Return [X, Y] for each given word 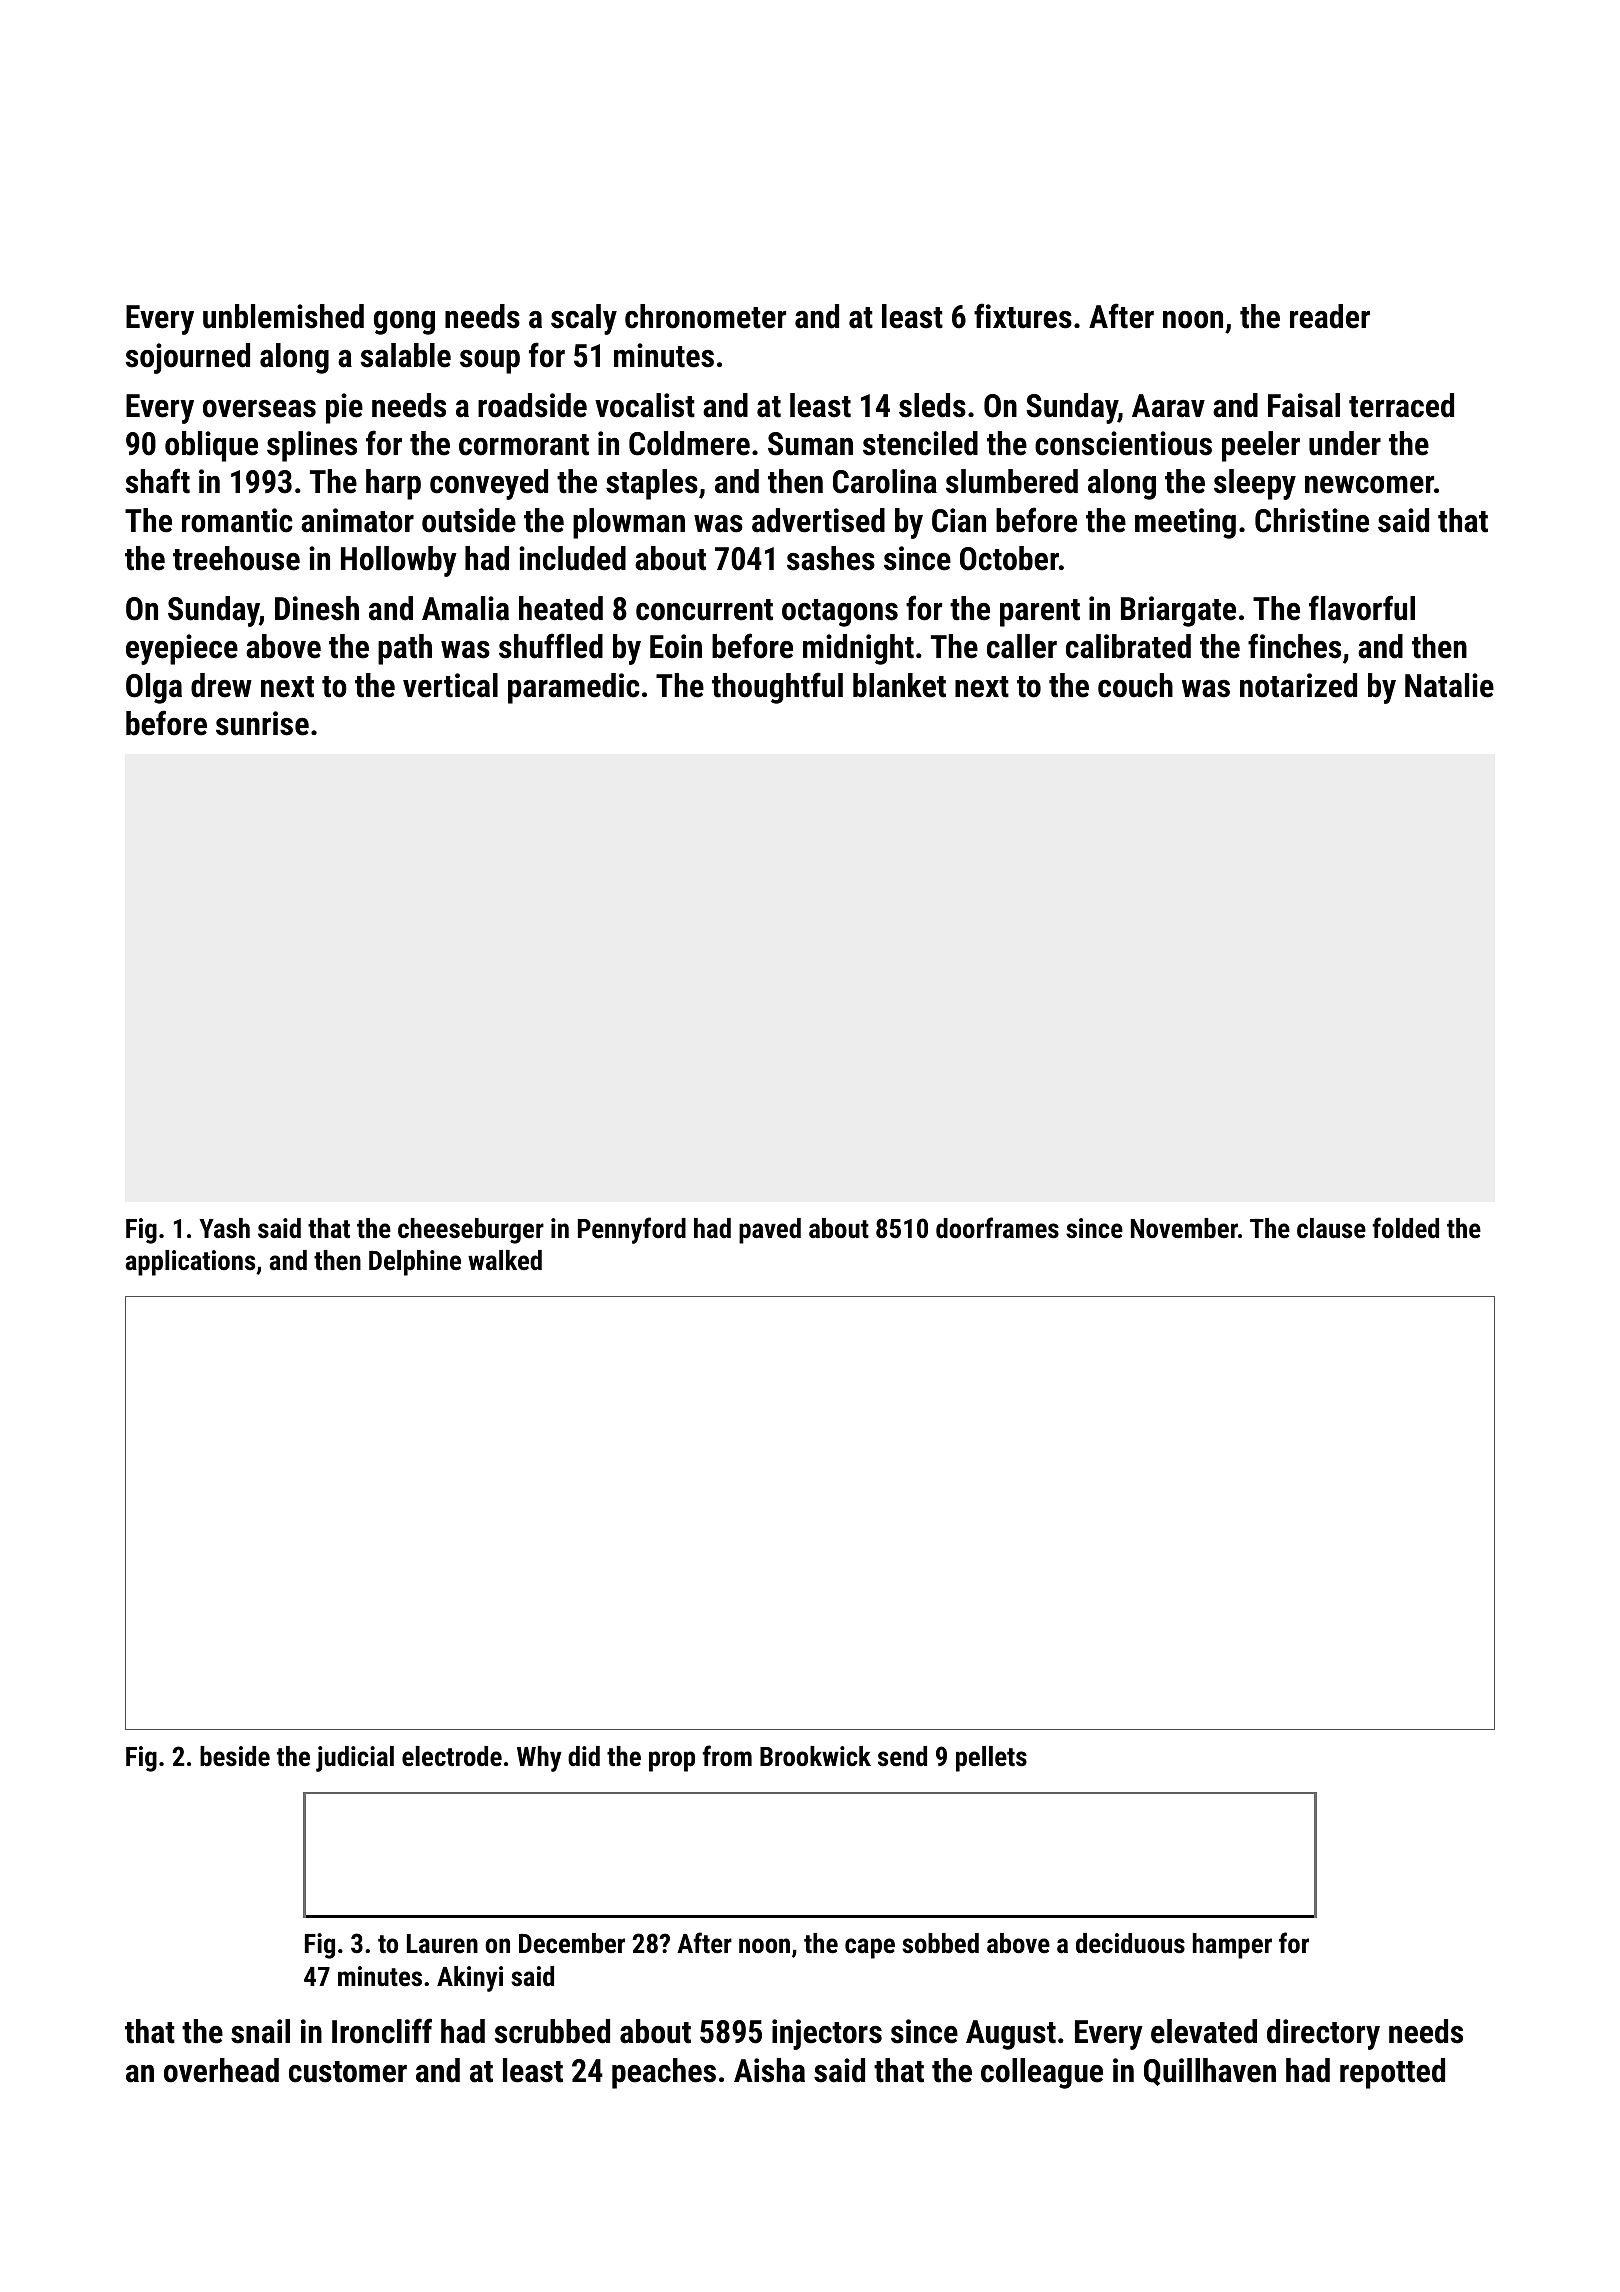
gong [404, 323]
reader [1330, 316]
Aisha [769, 2070]
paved [770, 1231]
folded [1405, 1228]
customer [348, 2072]
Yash [224, 1228]
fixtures [1023, 316]
